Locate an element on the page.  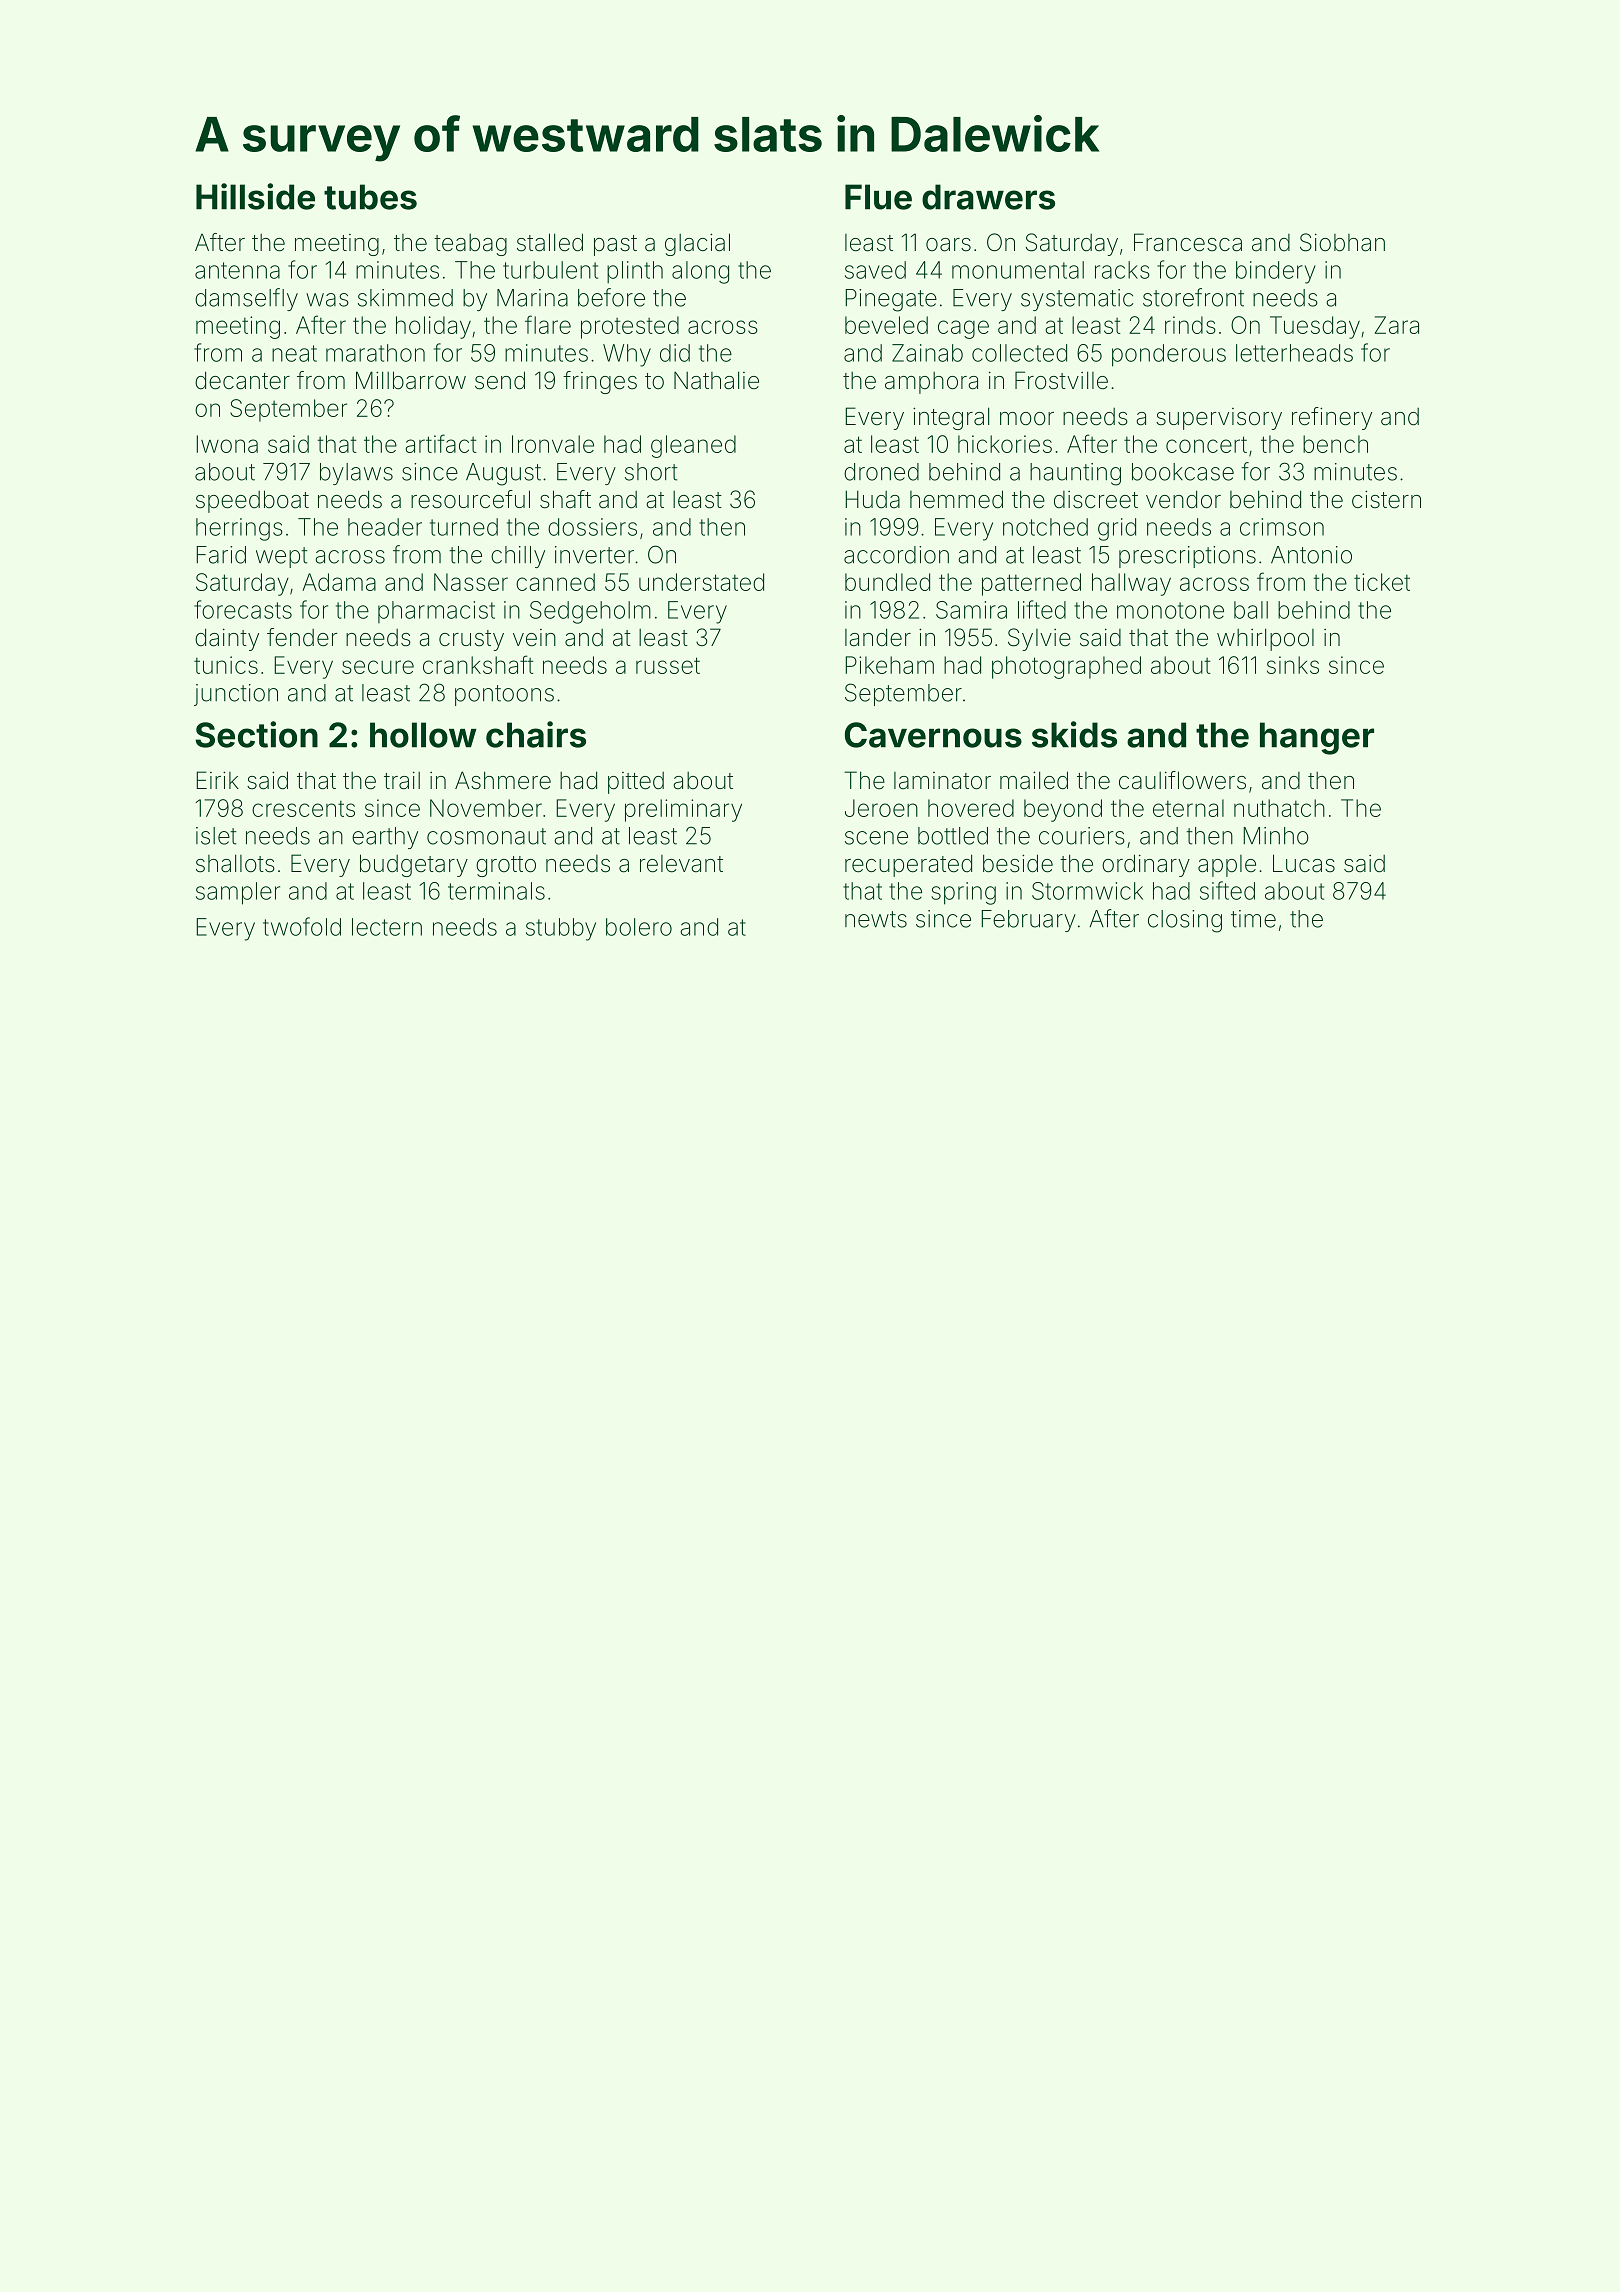
beveled is located at coordinates (886, 325).
